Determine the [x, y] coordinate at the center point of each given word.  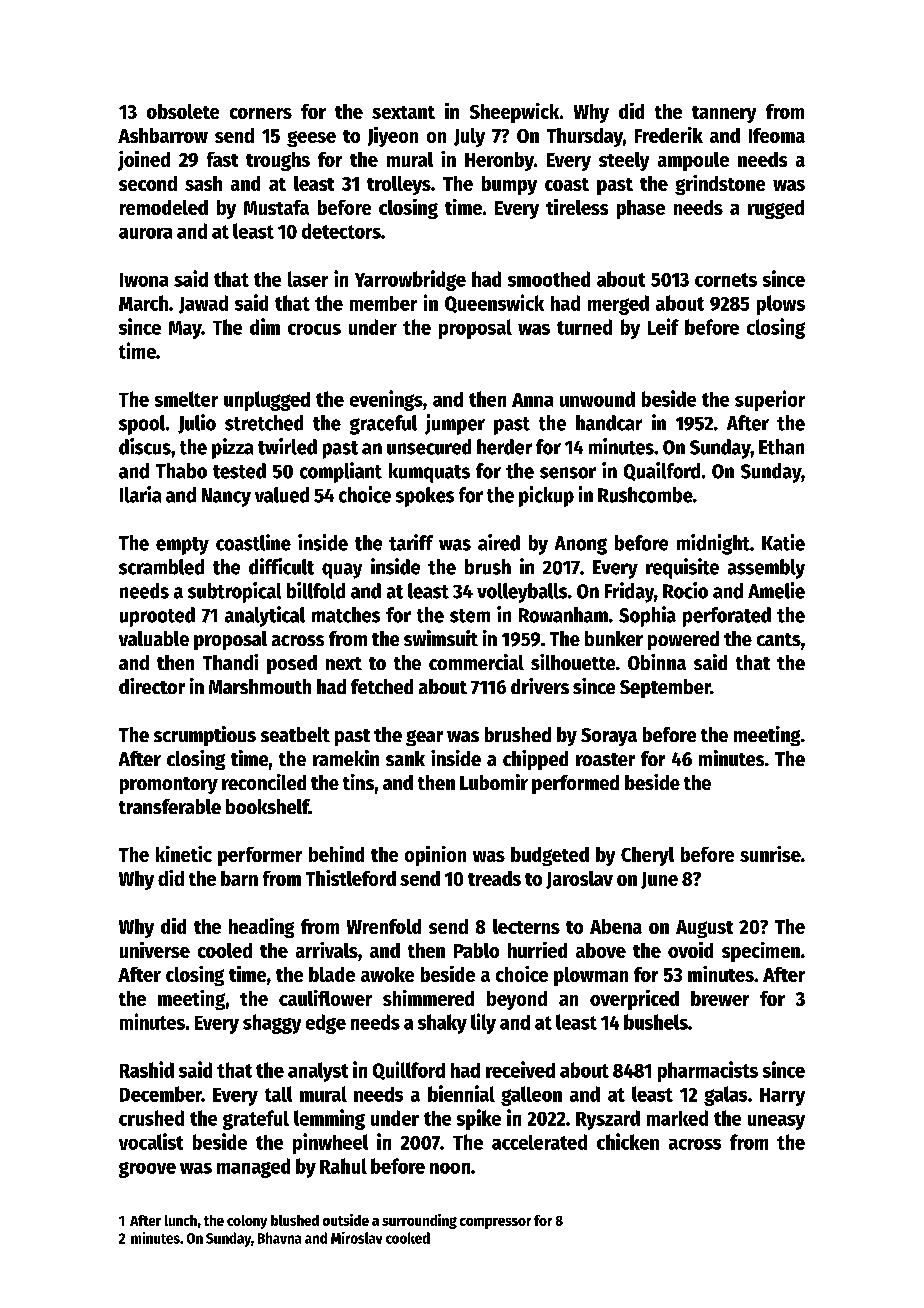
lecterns [526, 926]
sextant [403, 112]
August [704, 929]
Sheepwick [514, 113]
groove [147, 1170]
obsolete [183, 111]
